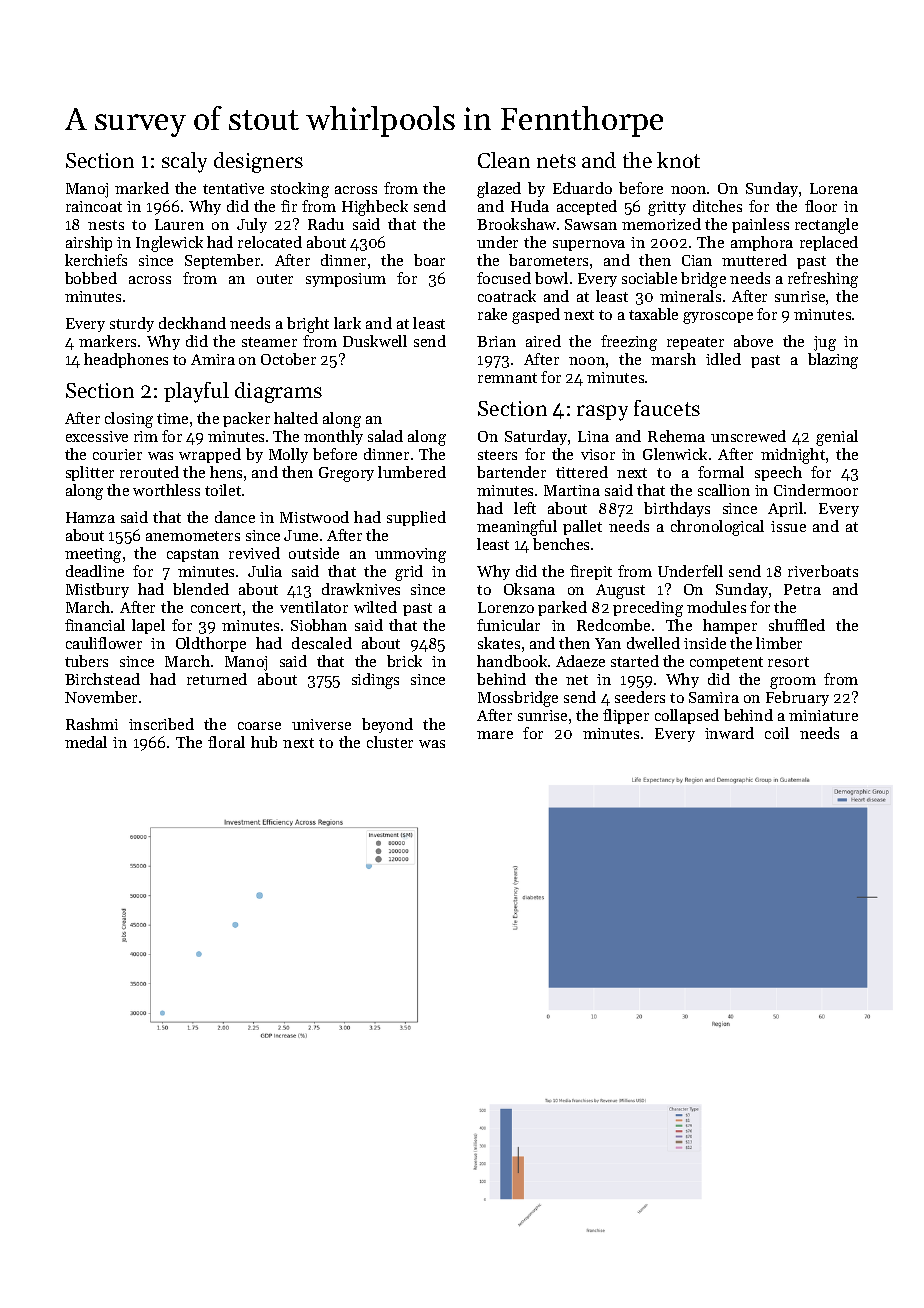 The height and width of the screenshot is (1308, 924). I want to click on Lorenzo, so click(506, 607).
